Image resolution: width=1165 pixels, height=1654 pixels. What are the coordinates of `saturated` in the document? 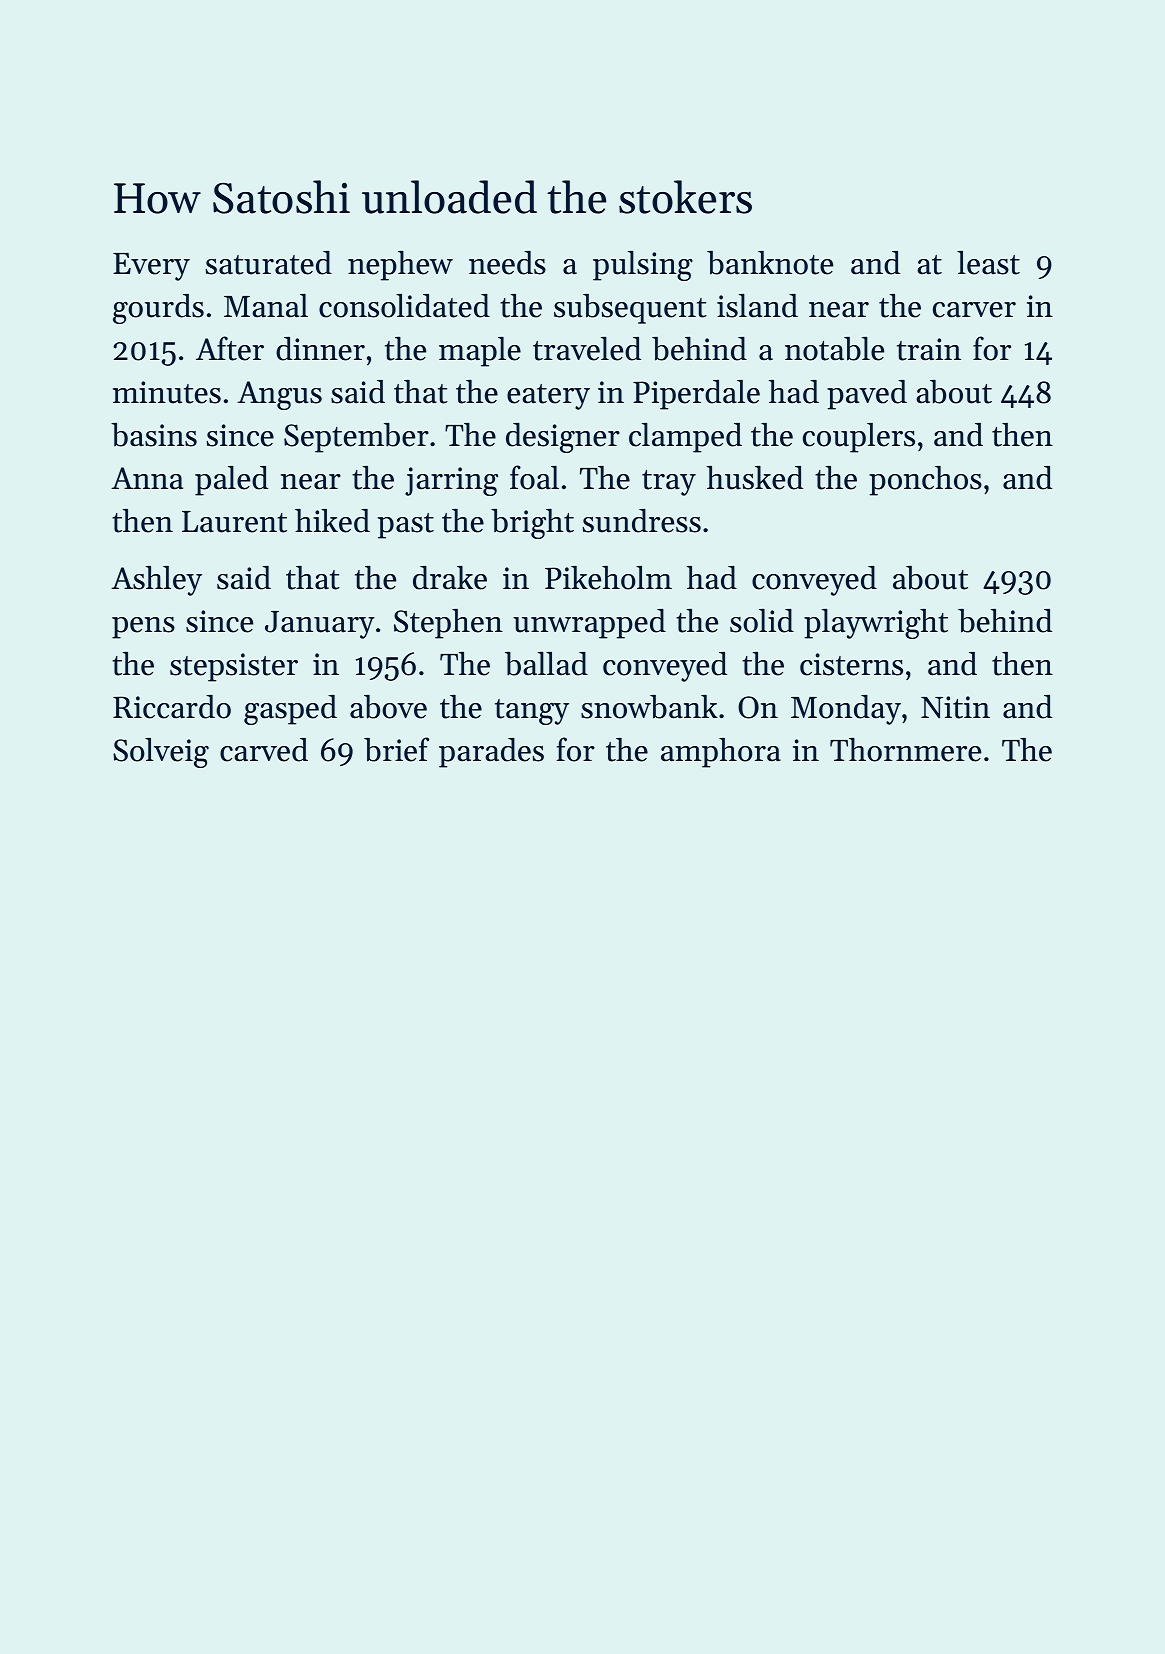 It's located at (269, 263).
